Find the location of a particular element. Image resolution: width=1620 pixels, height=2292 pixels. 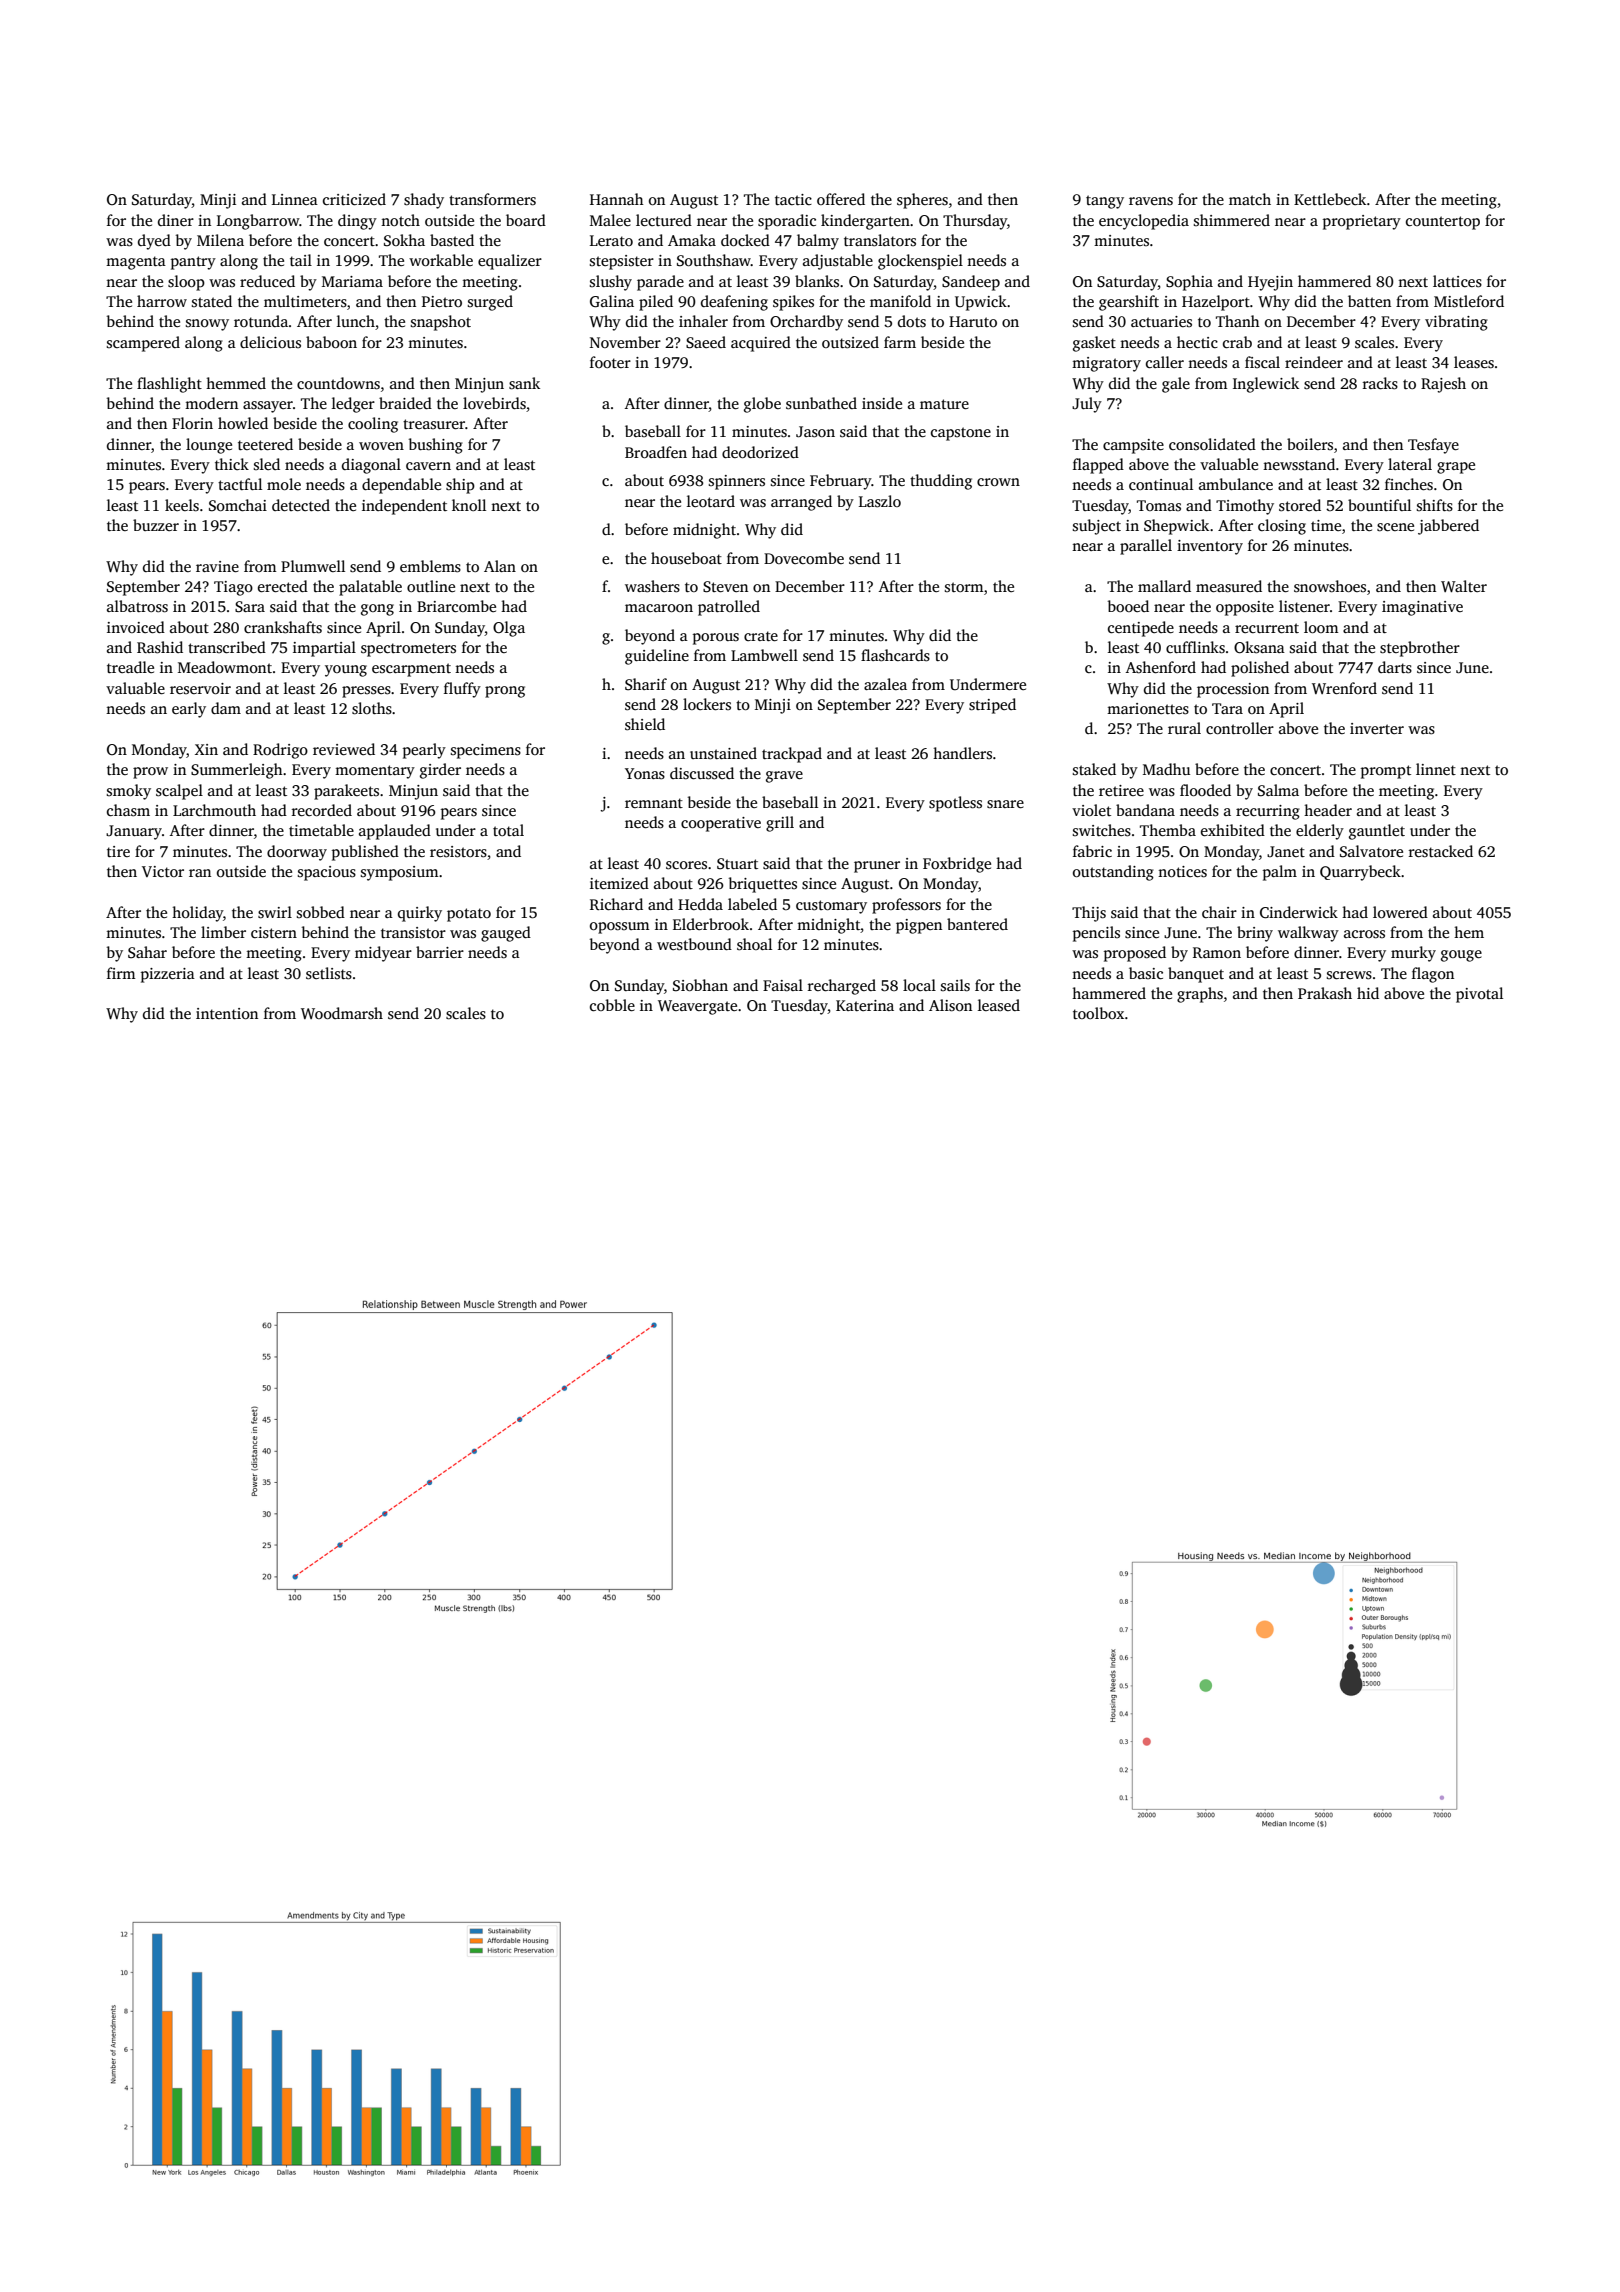

spheres is located at coordinates (922, 201).
